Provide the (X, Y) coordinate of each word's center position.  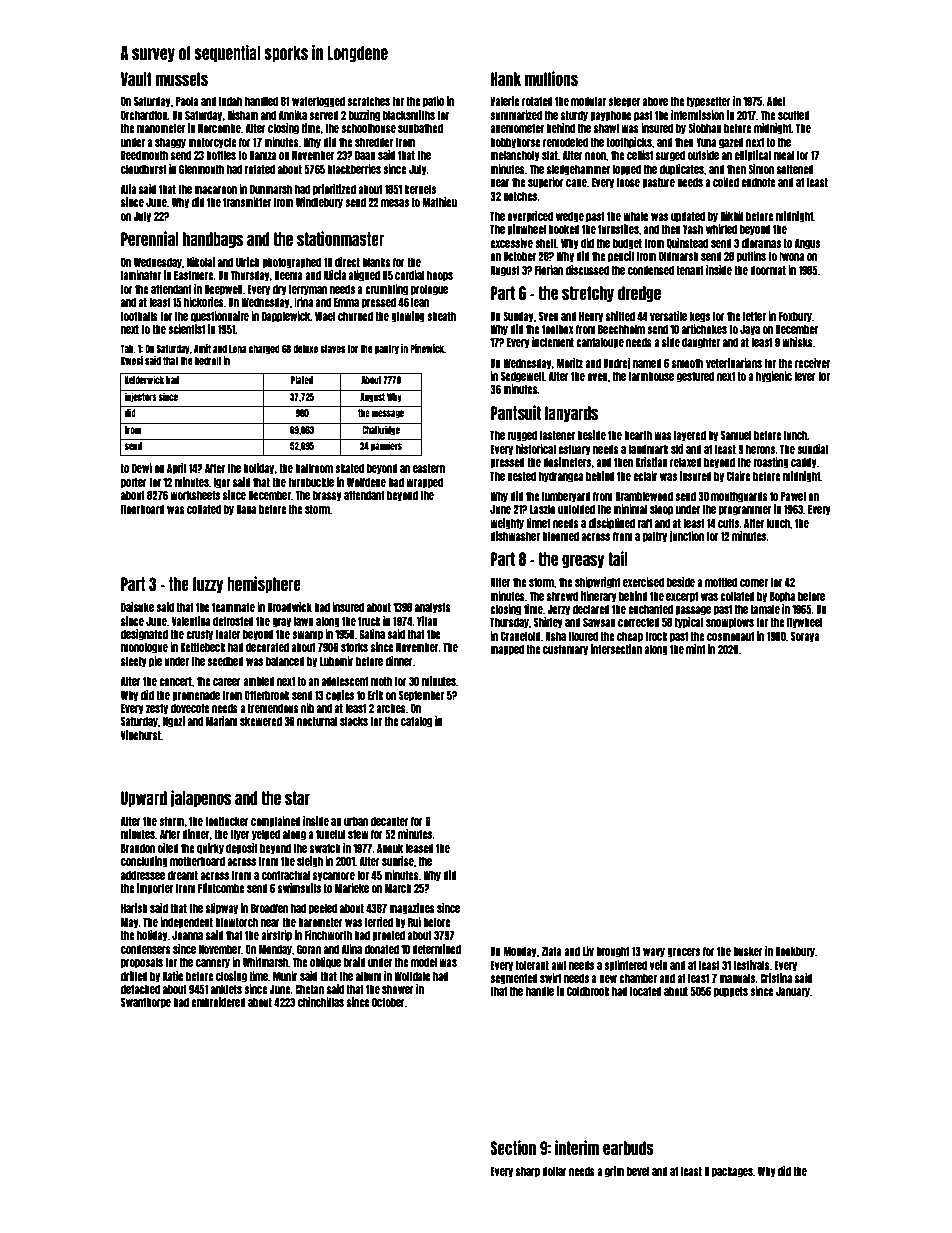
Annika (293, 115)
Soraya (805, 637)
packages (732, 1172)
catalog (416, 722)
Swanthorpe (146, 1003)
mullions (551, 78)
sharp (528, 1172)
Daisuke (137, 607)
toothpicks (629, 143)
